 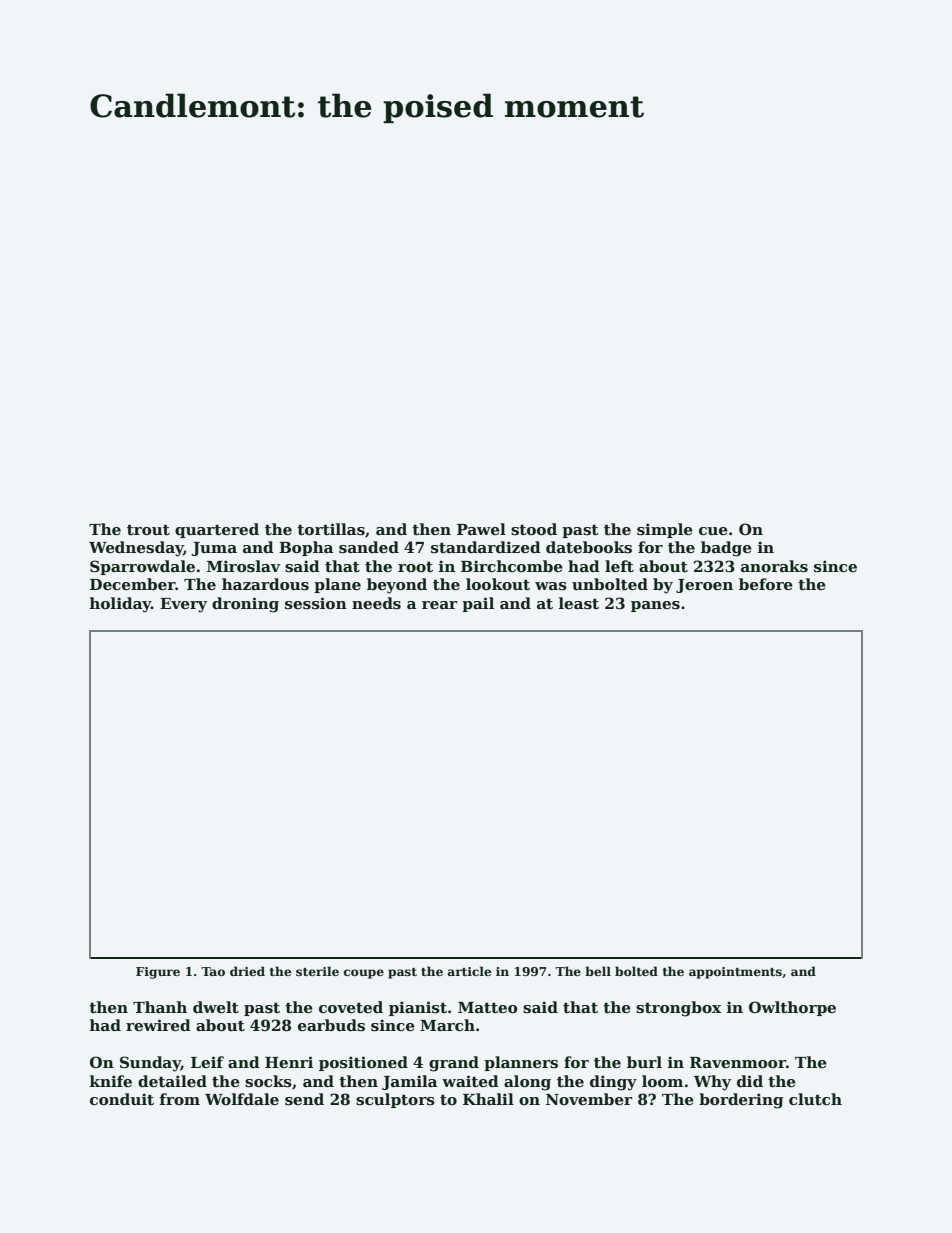 I want to click on sculptors, so click(x=395, y=1100).
